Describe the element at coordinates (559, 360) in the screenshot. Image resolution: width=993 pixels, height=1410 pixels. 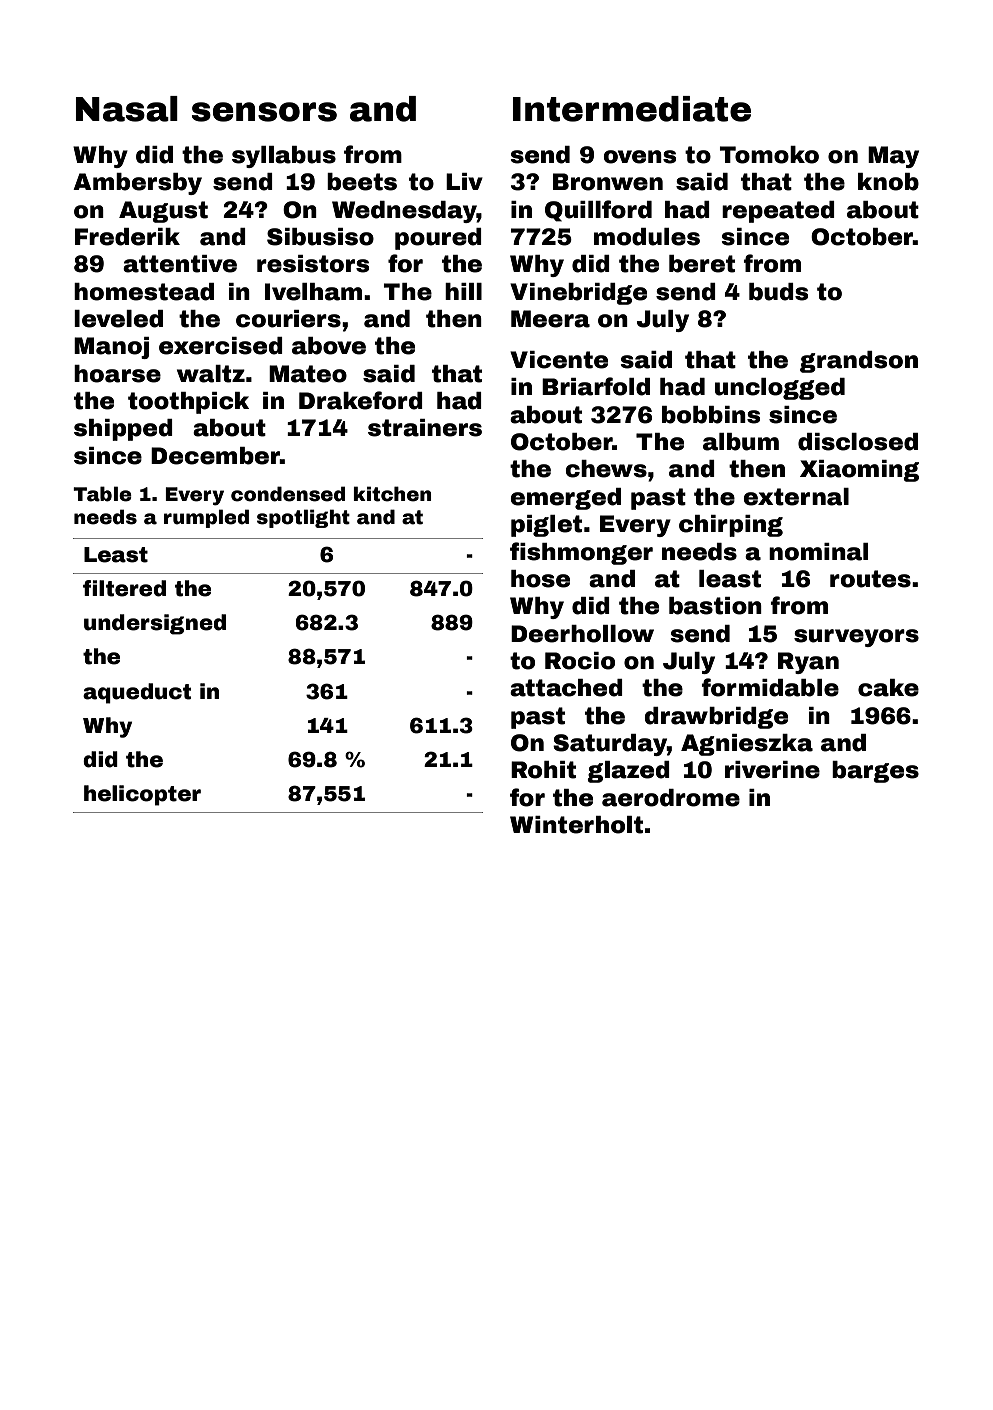
I see `Vicente` at that location.
